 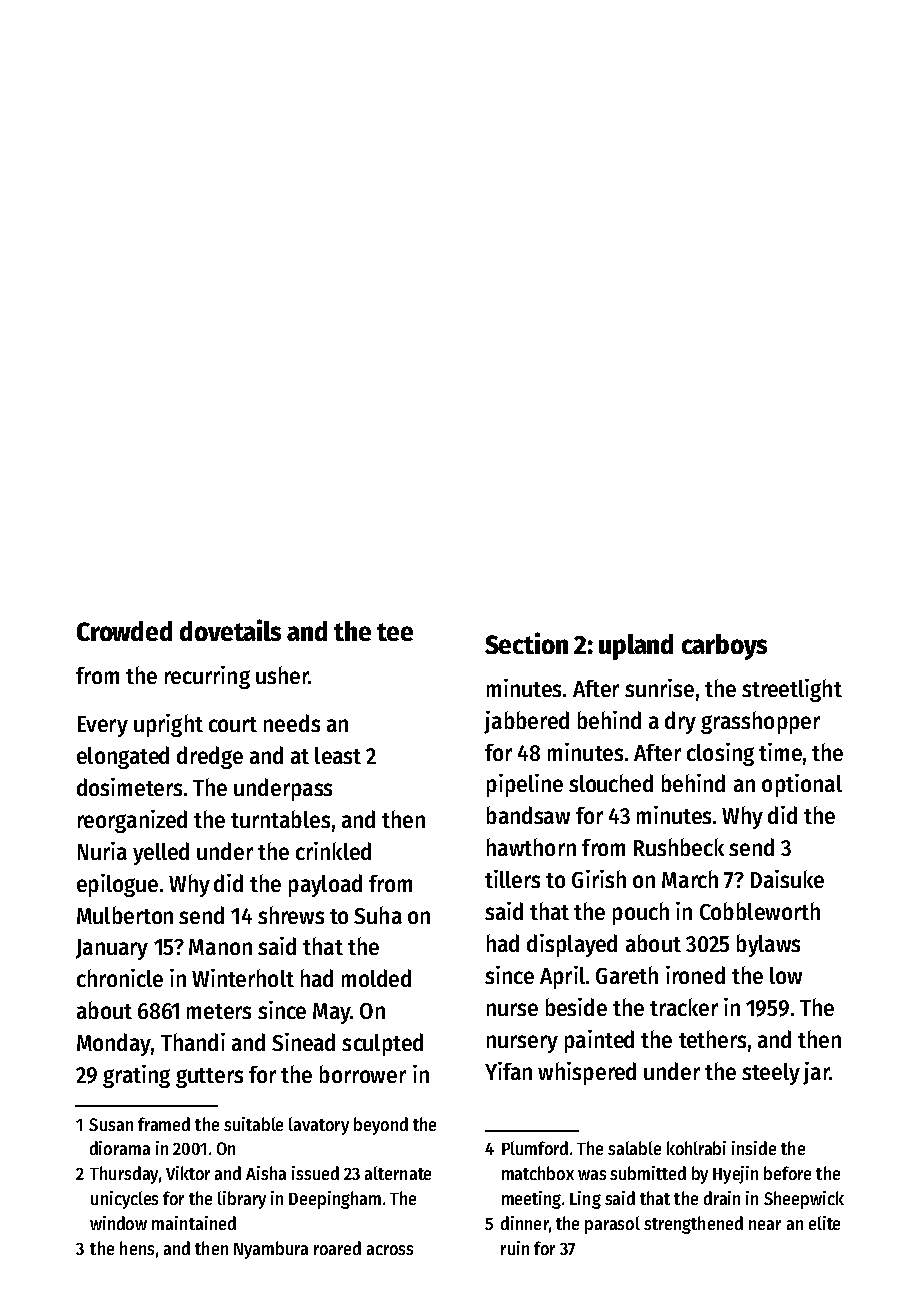 What do you see at coordinates (679, 847) in the image?
I see `Rushbeck` at bounding box center [679, 847].
